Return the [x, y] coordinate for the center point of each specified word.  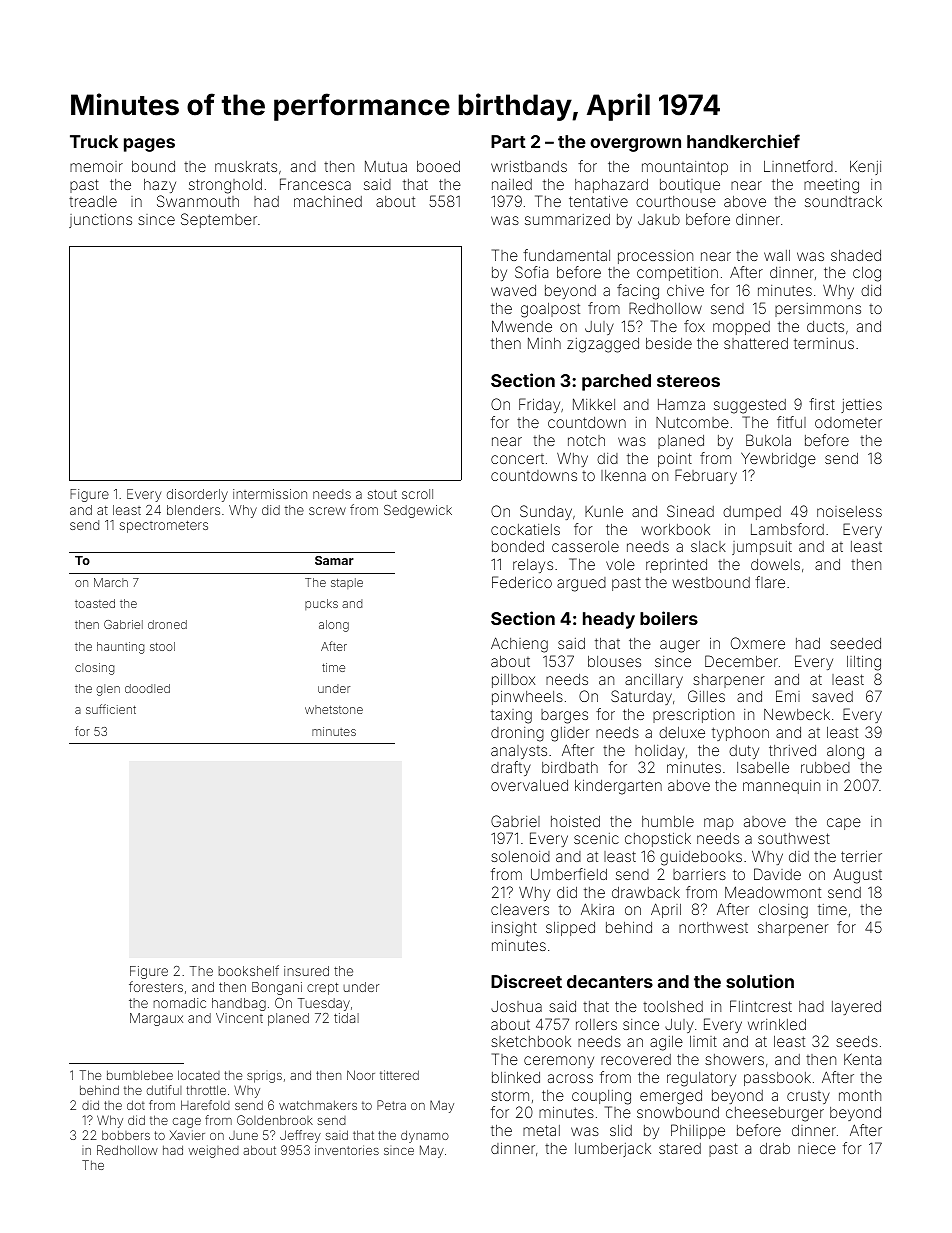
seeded [855, 643]
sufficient [111, 709]
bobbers [126, 1135]
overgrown [635, 145]
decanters [610, 981]
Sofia [531, 272]
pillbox [513, 681]
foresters [156, 986]
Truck [94, 141]
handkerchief [743, 141]
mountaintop [685, 168]
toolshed [673, 1006]
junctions [100, 221]
